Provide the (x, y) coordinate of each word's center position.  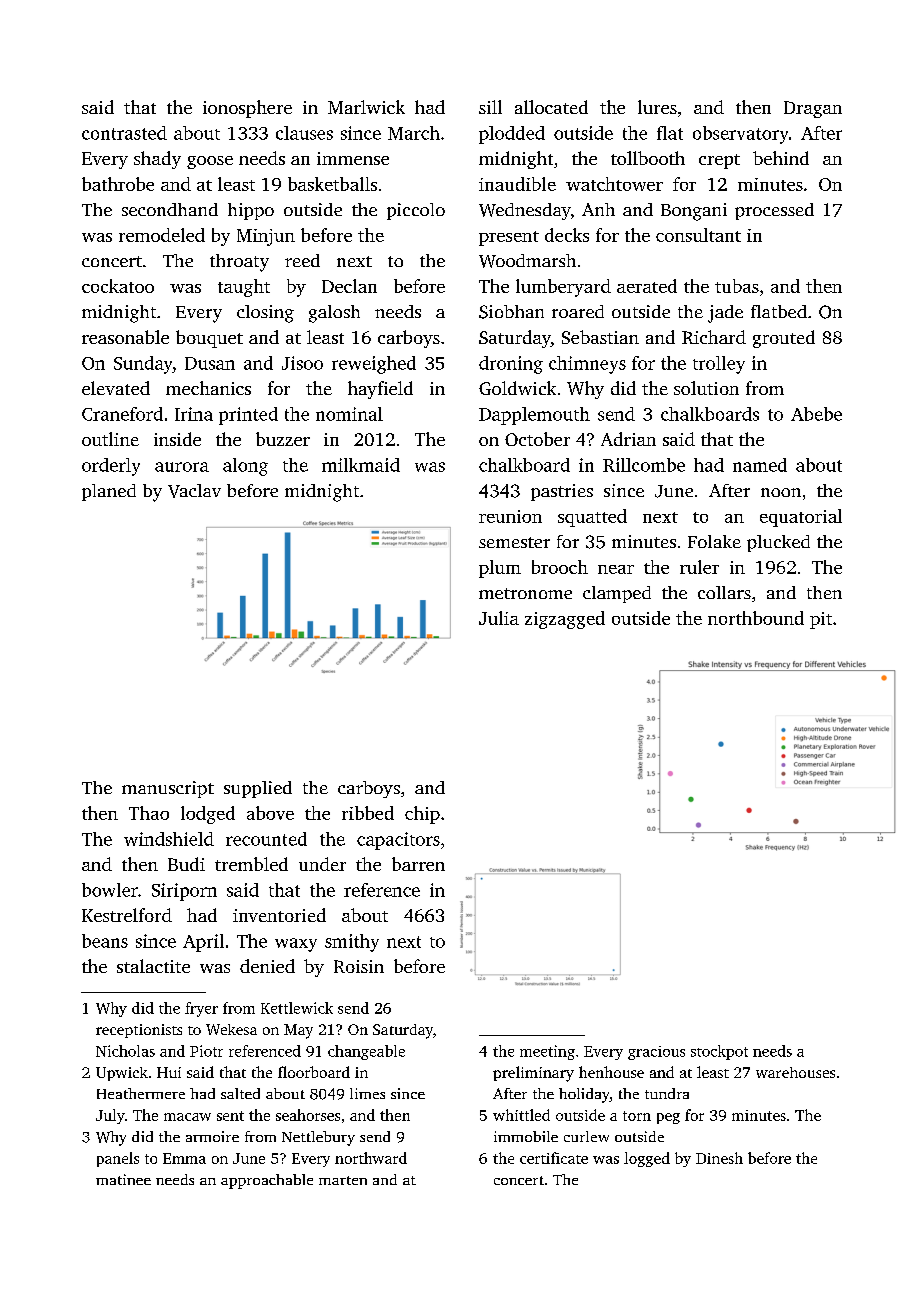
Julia (499, 618)
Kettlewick (297, 1008)
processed (774, 211)
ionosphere (247, 109)
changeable (366, 1052)
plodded (512, 135)
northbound (756, 618)
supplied (258, 789)
